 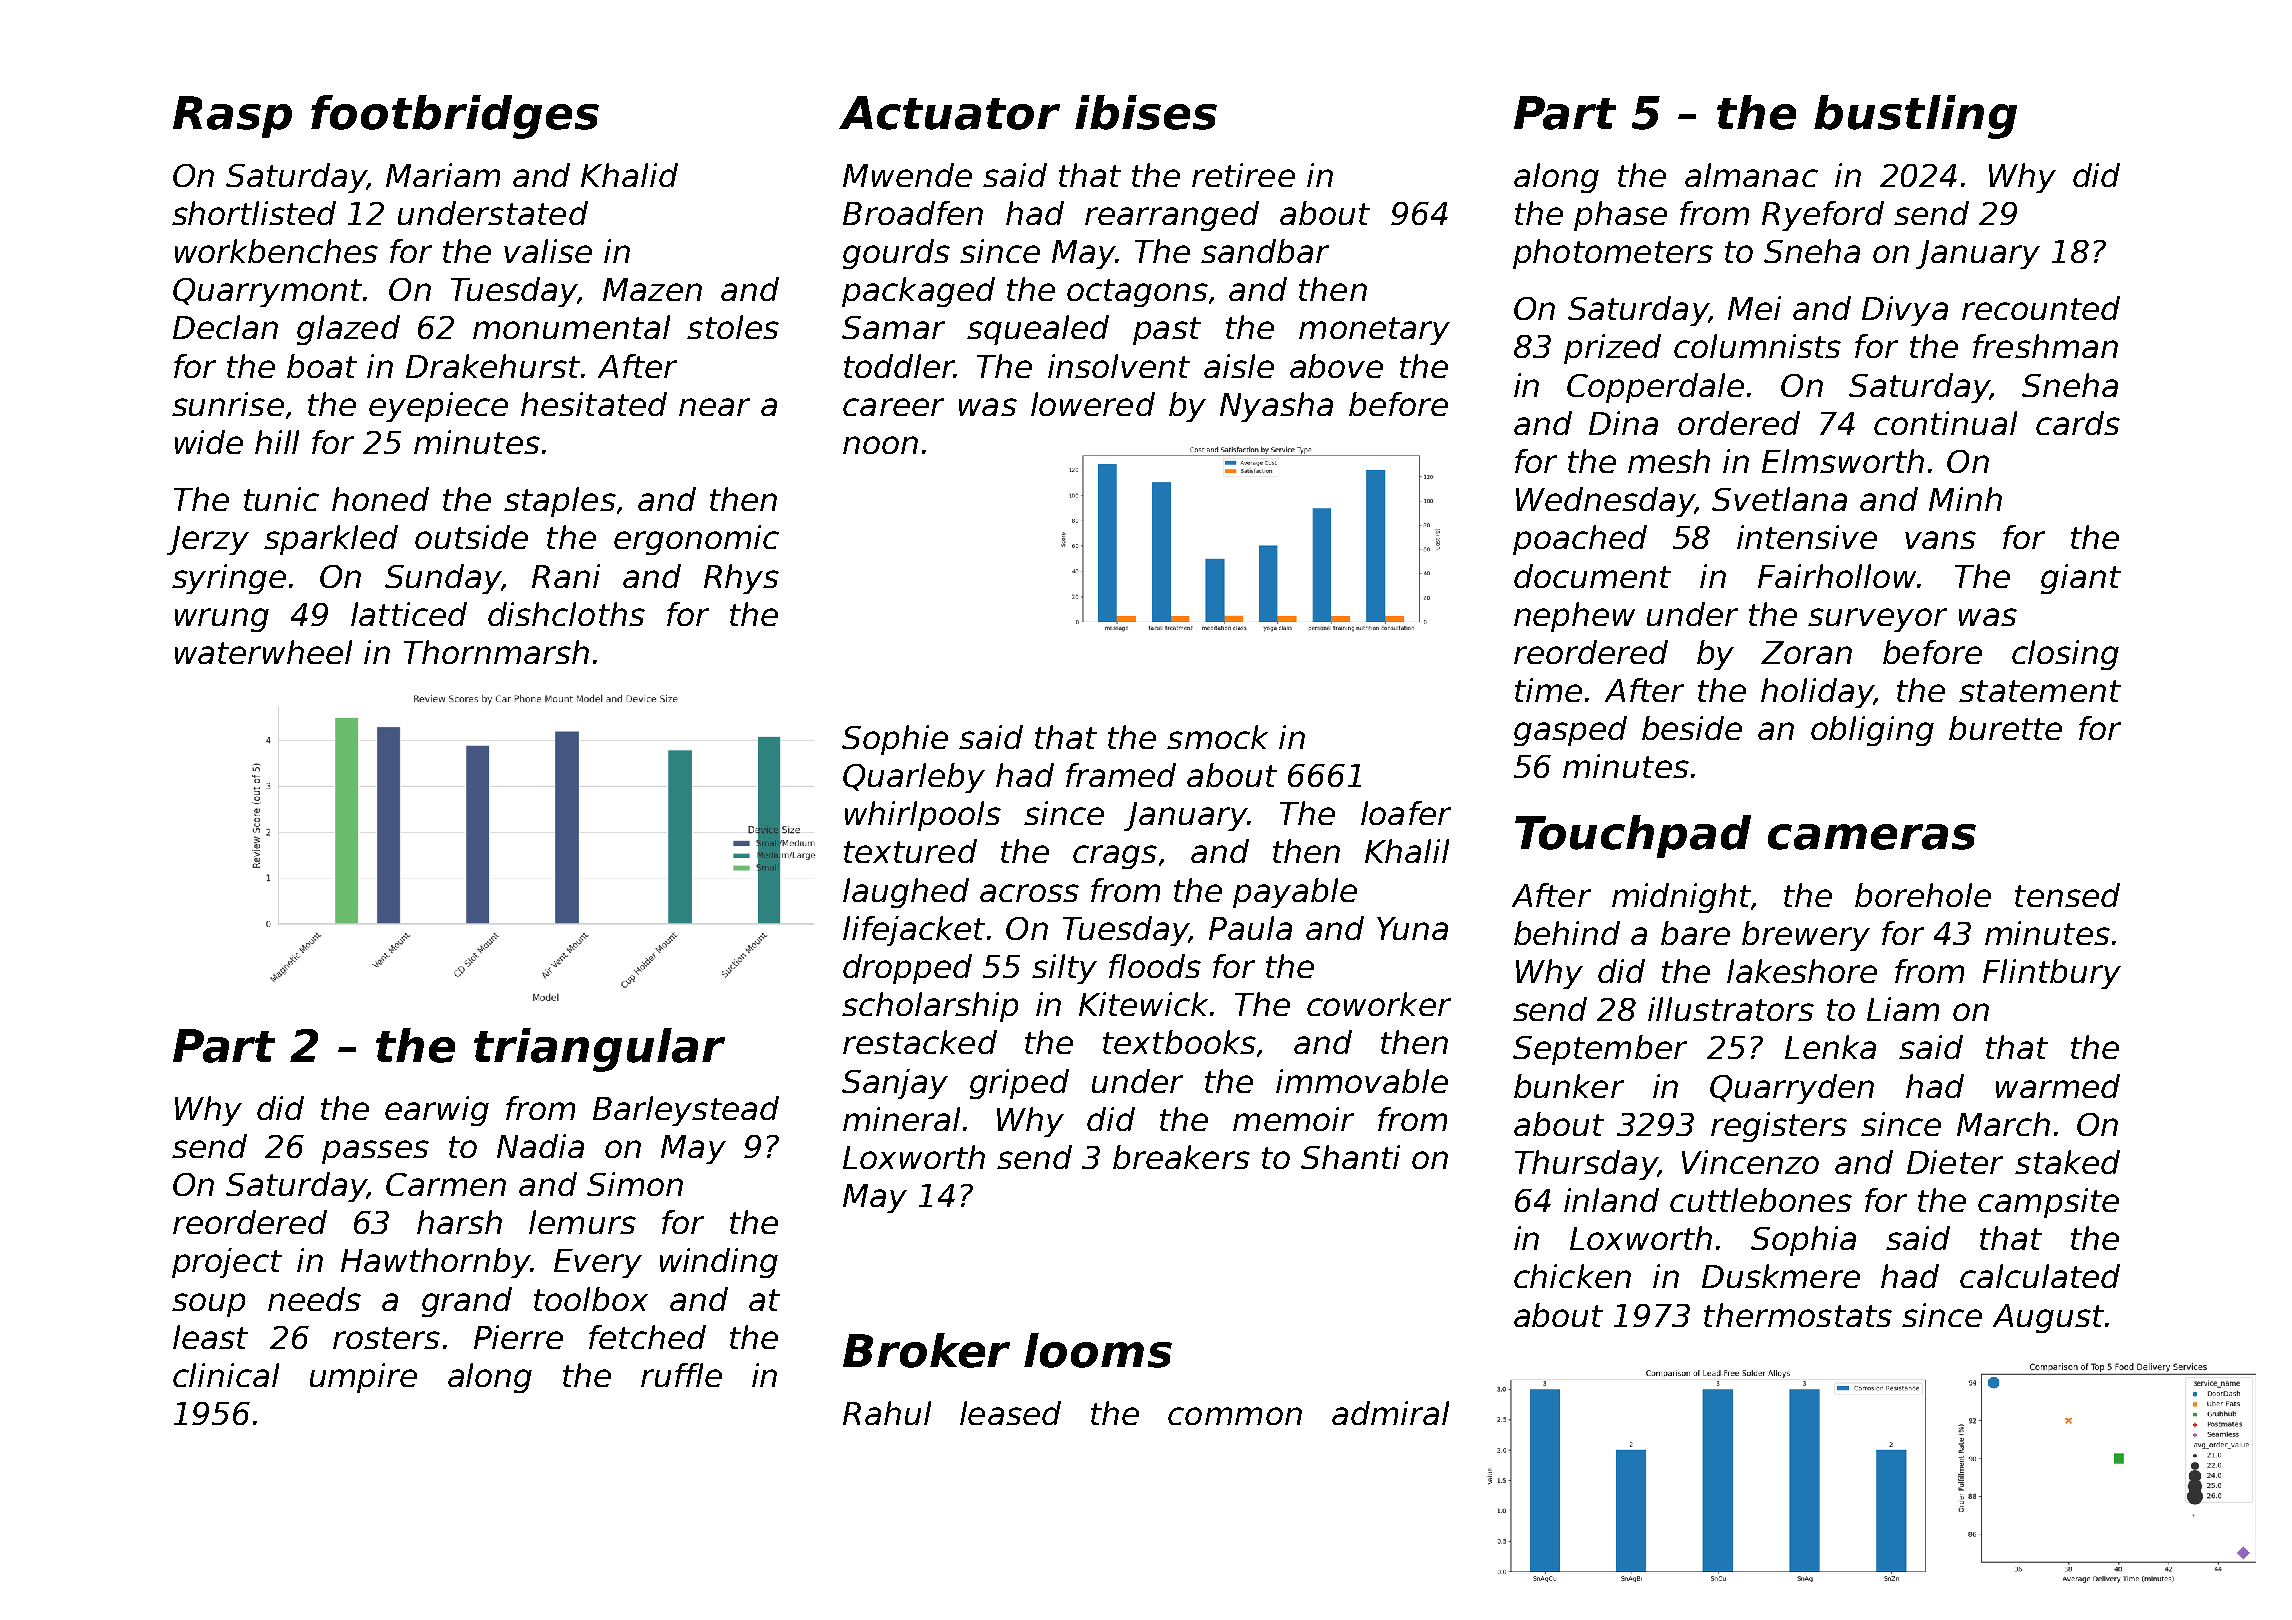 I want to click on hill, so click(x=277, y=442).
